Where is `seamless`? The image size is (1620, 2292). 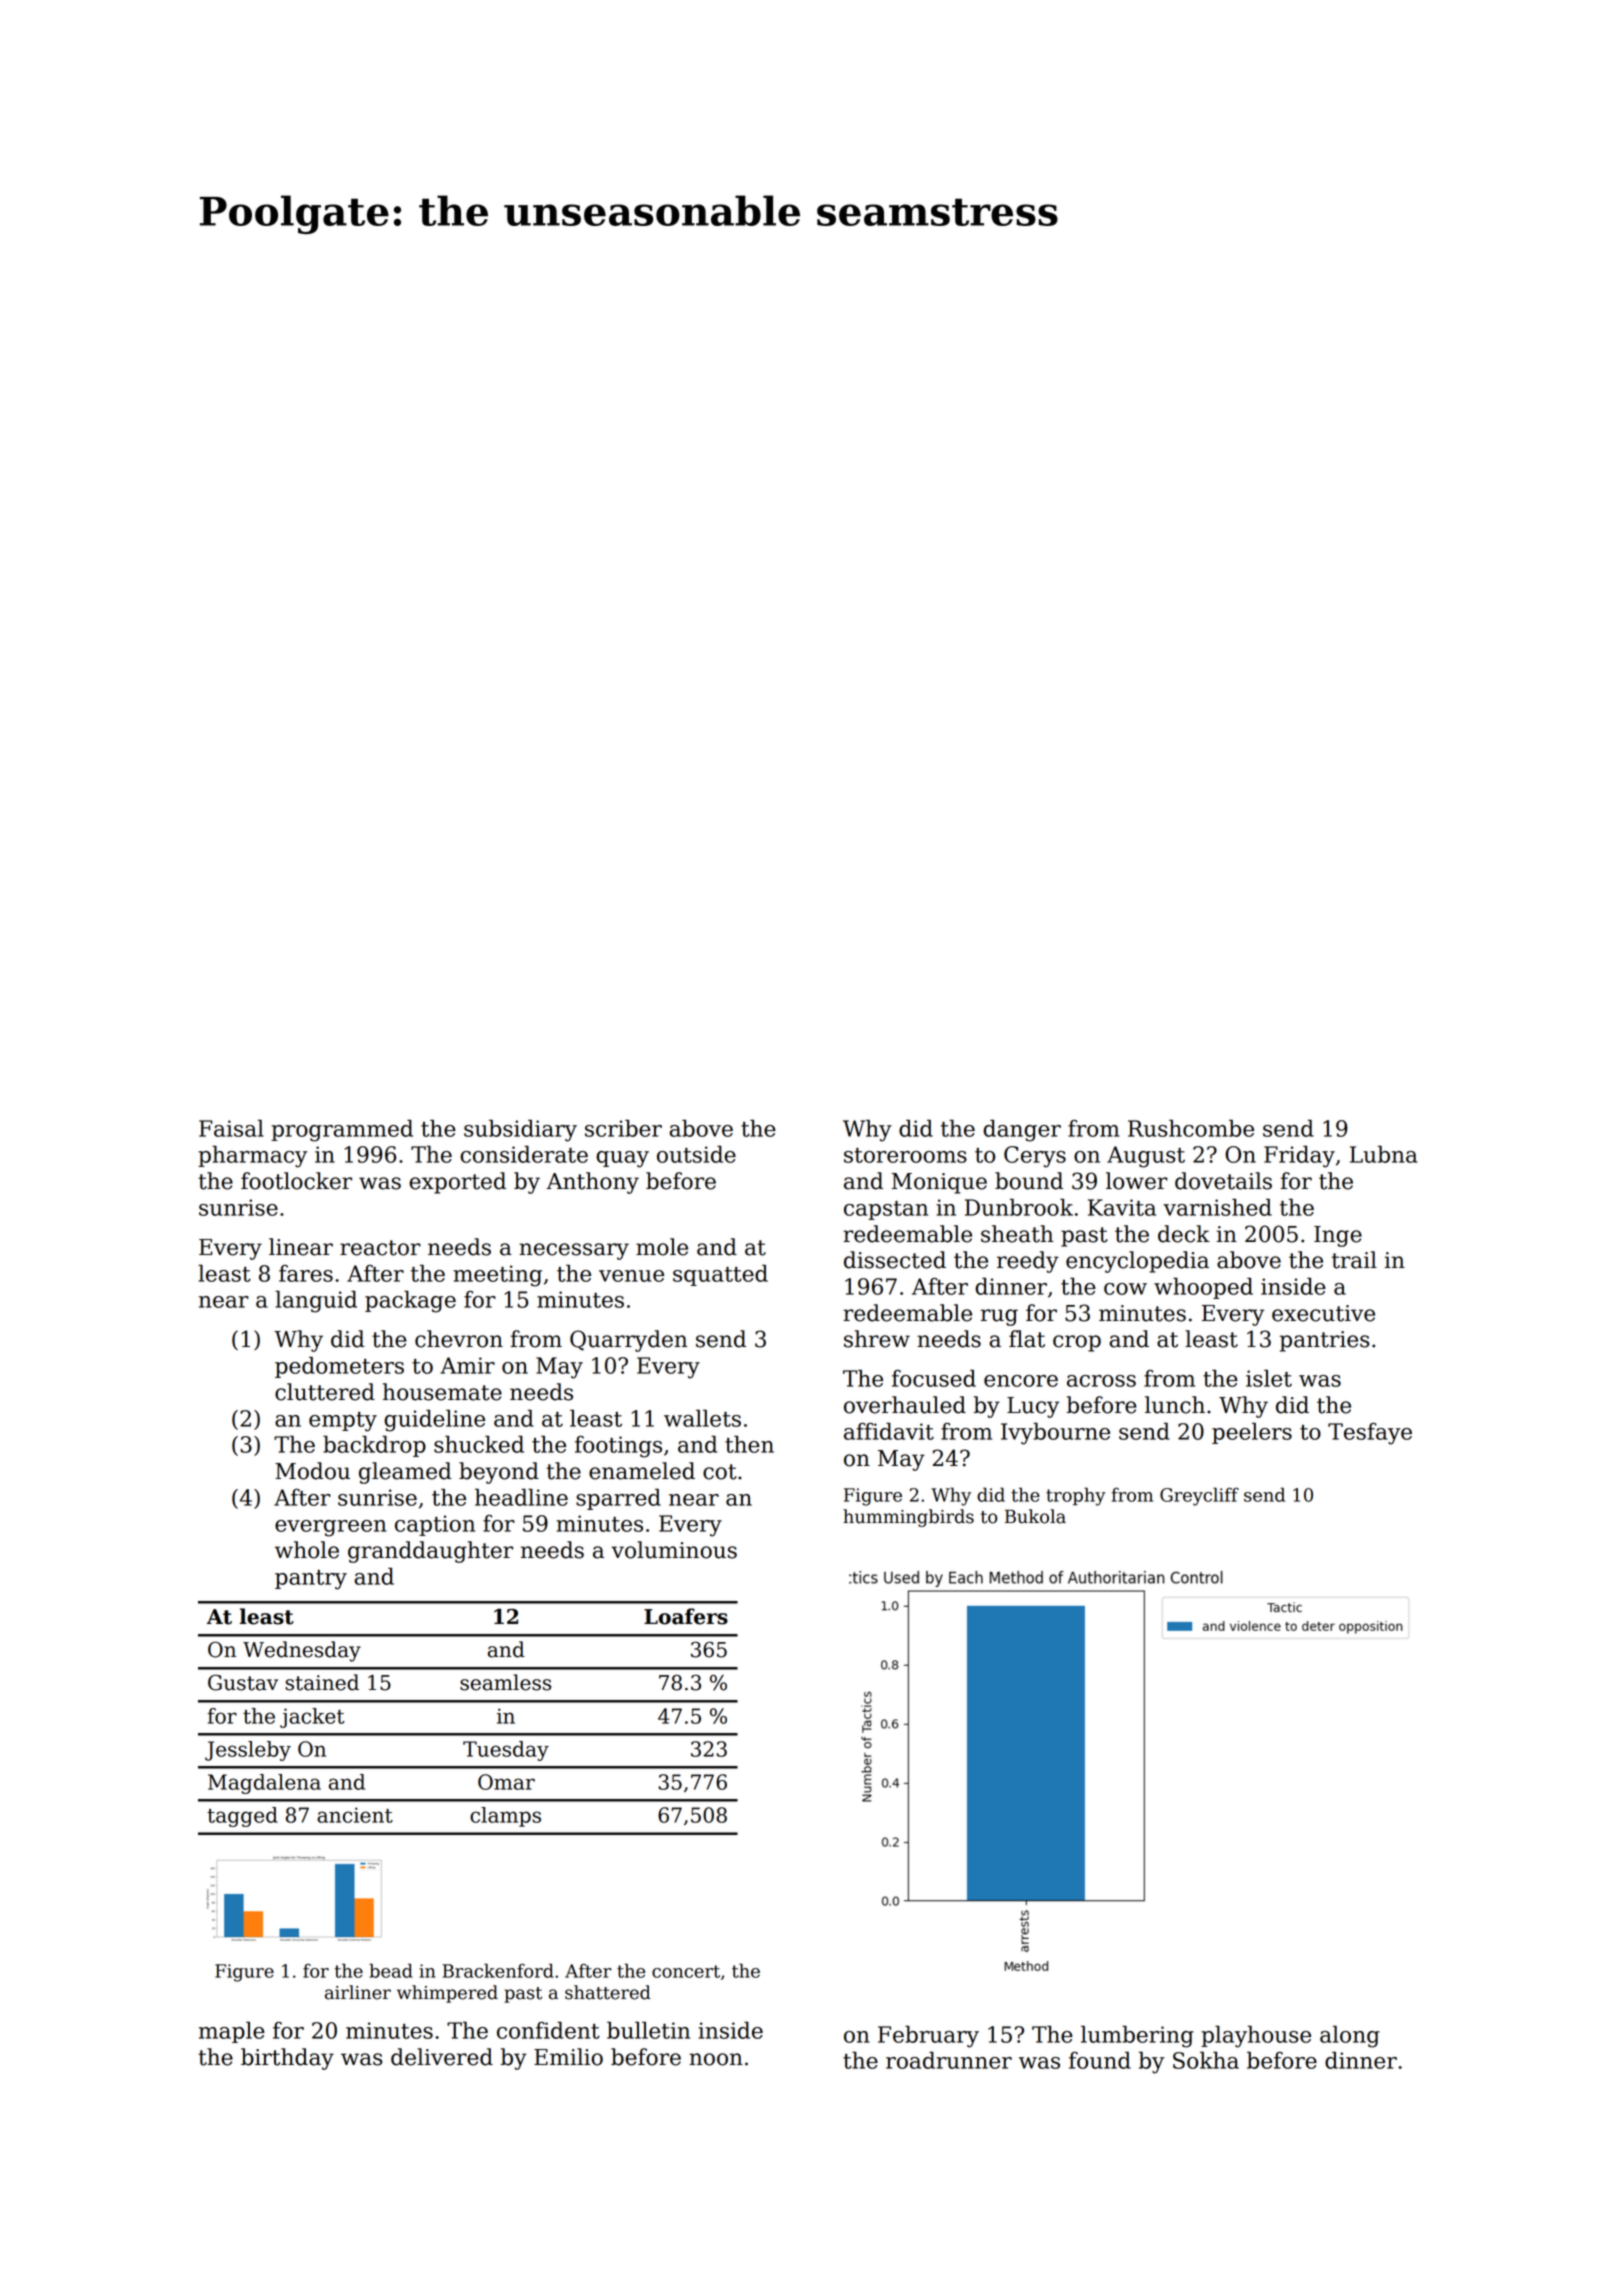 seamless is located at coordinates (505, 1682).
